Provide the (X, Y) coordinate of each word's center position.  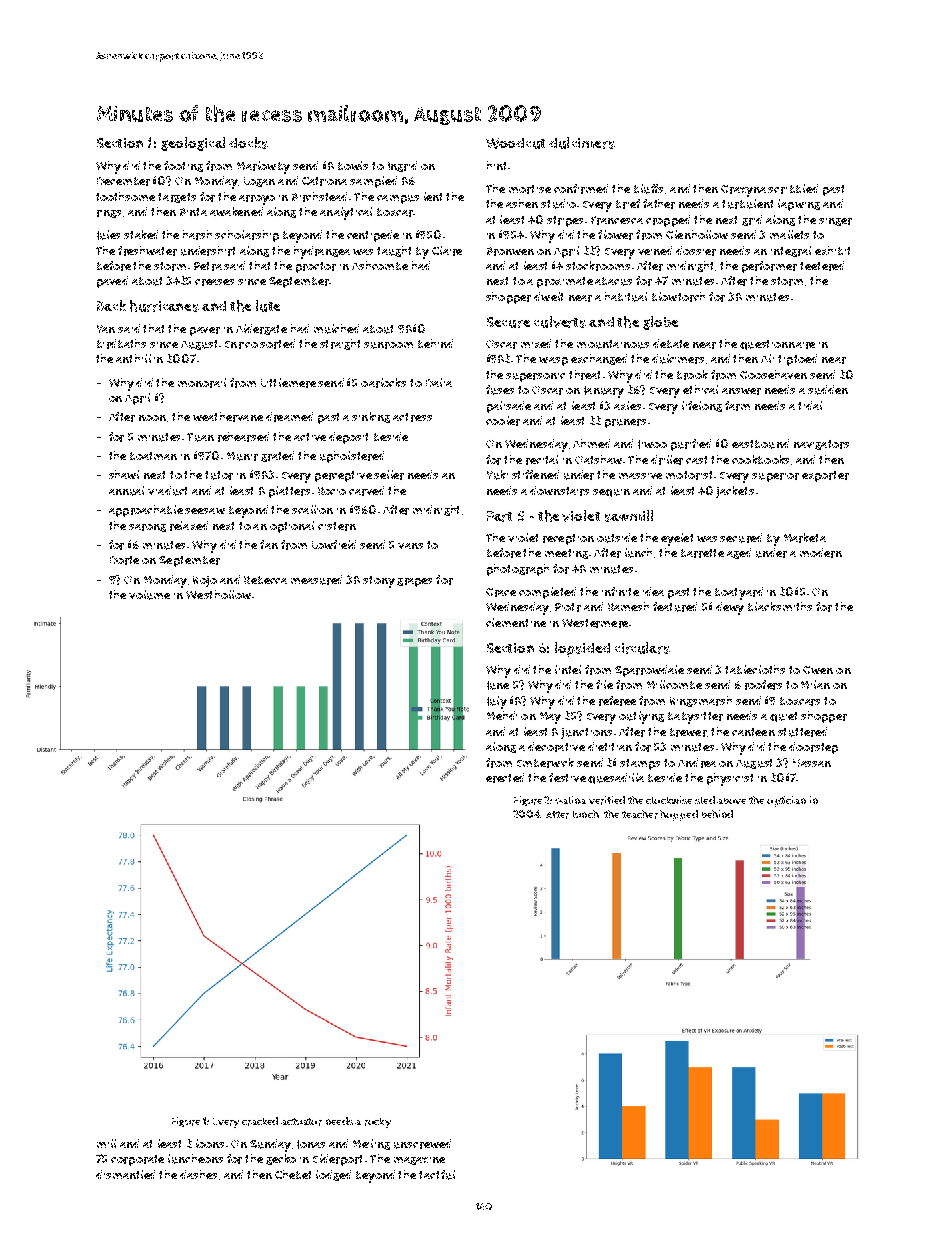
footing (183, 166)
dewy (730, 608)
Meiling (371, 1144)
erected (505, 778)
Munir (242, 456)
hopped (679, 815)
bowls (353, 165)
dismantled (125, 1174)
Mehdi (502, 715)
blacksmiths (780, 606)
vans (410, 546)
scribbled (793, 189)
